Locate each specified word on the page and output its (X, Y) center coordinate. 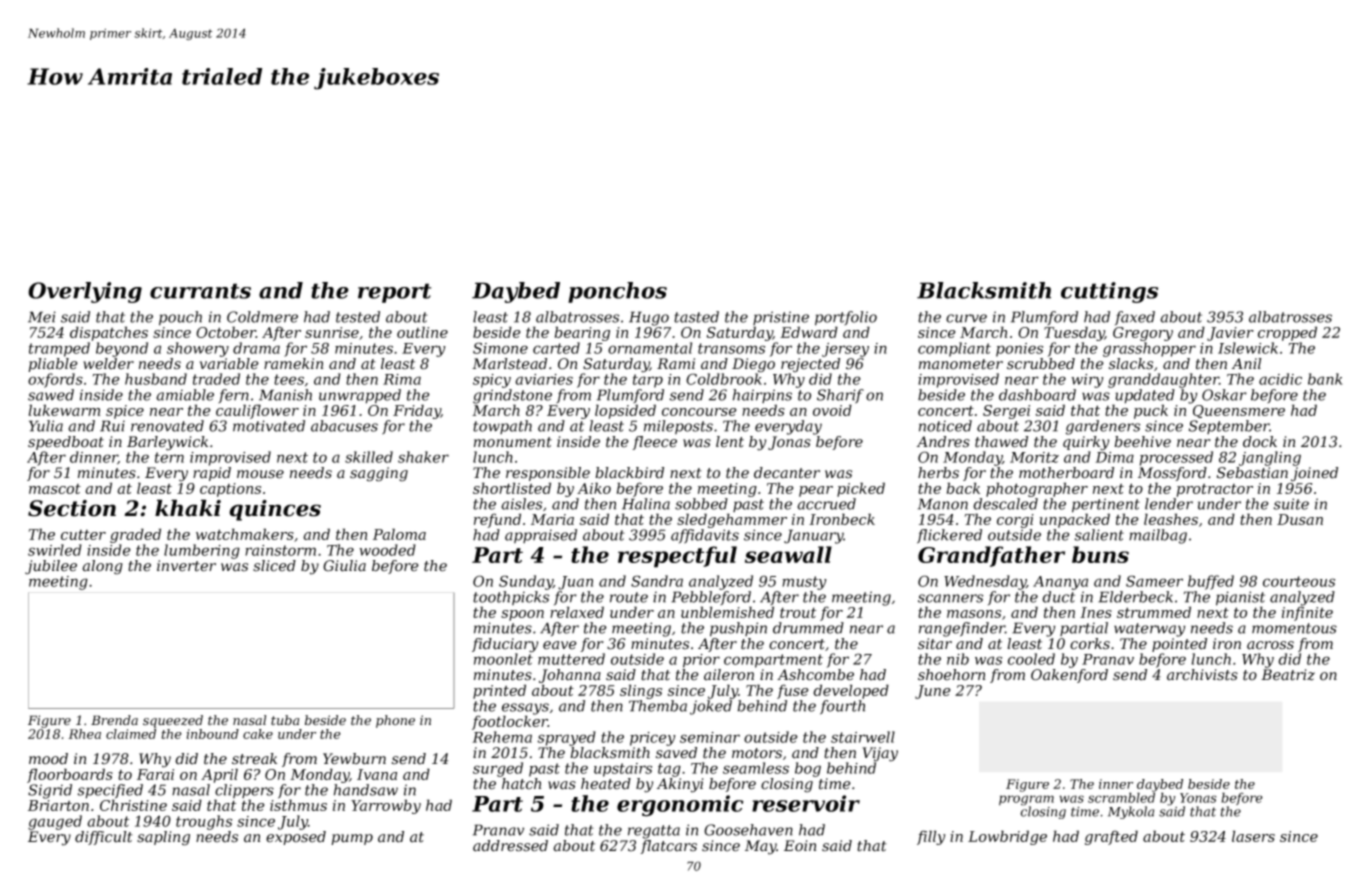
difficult (104, 838)
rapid (212, 474)
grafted (1111, 837)
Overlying (85, 292)
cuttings (1109, 292)
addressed (510, 846)
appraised (541, 536)
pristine (781, 318)
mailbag (1158, 536)
